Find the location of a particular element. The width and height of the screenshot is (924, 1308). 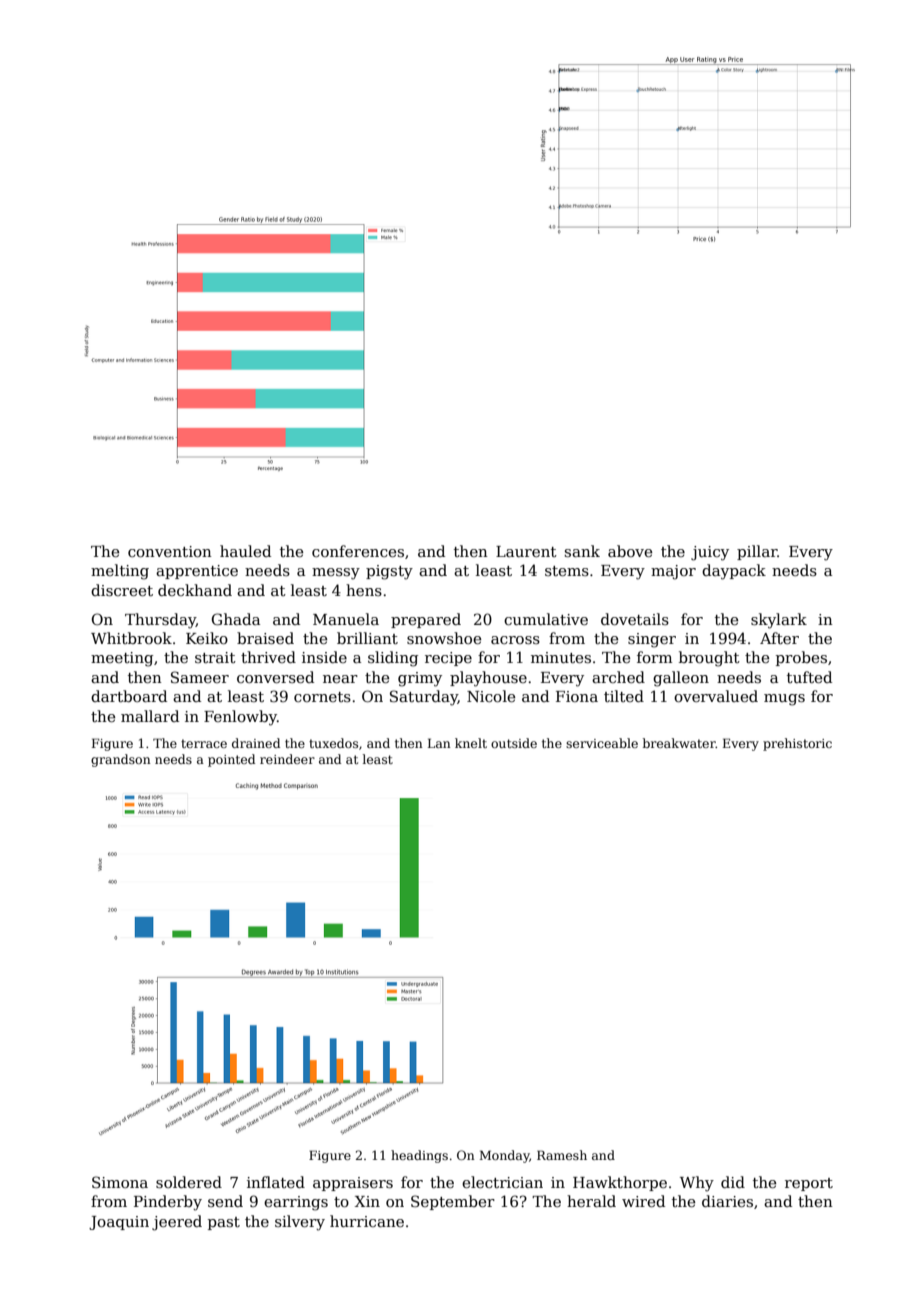

juicy is located at coordinates (710, 553).
